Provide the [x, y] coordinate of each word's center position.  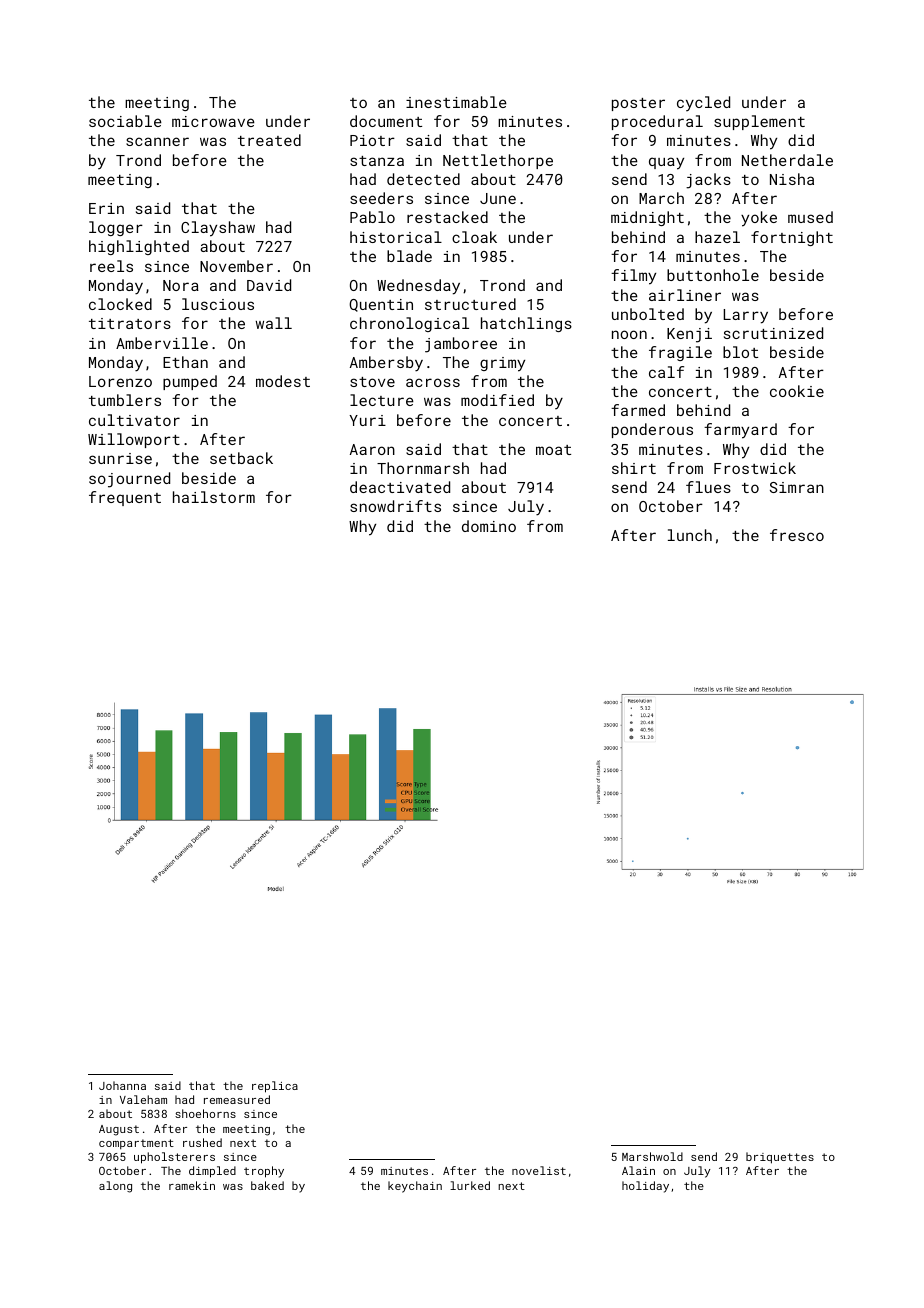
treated [269, 140]
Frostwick [755, 468]
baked [267, 1185]
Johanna [122, 1085]
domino [489, 526]
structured [470, 304]
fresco [797, 535]
